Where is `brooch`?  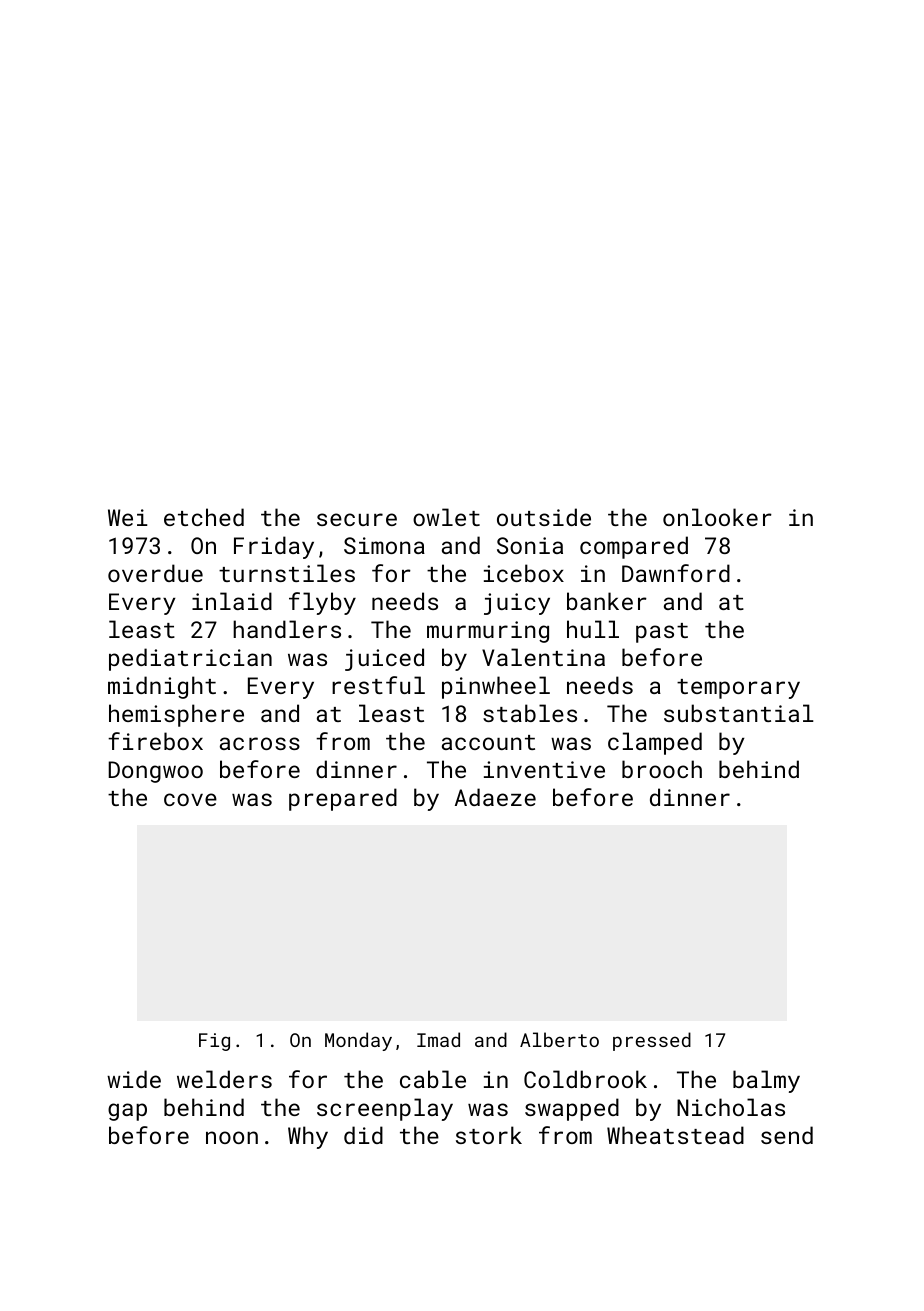 brooch is located at coordinates (662, 769).
